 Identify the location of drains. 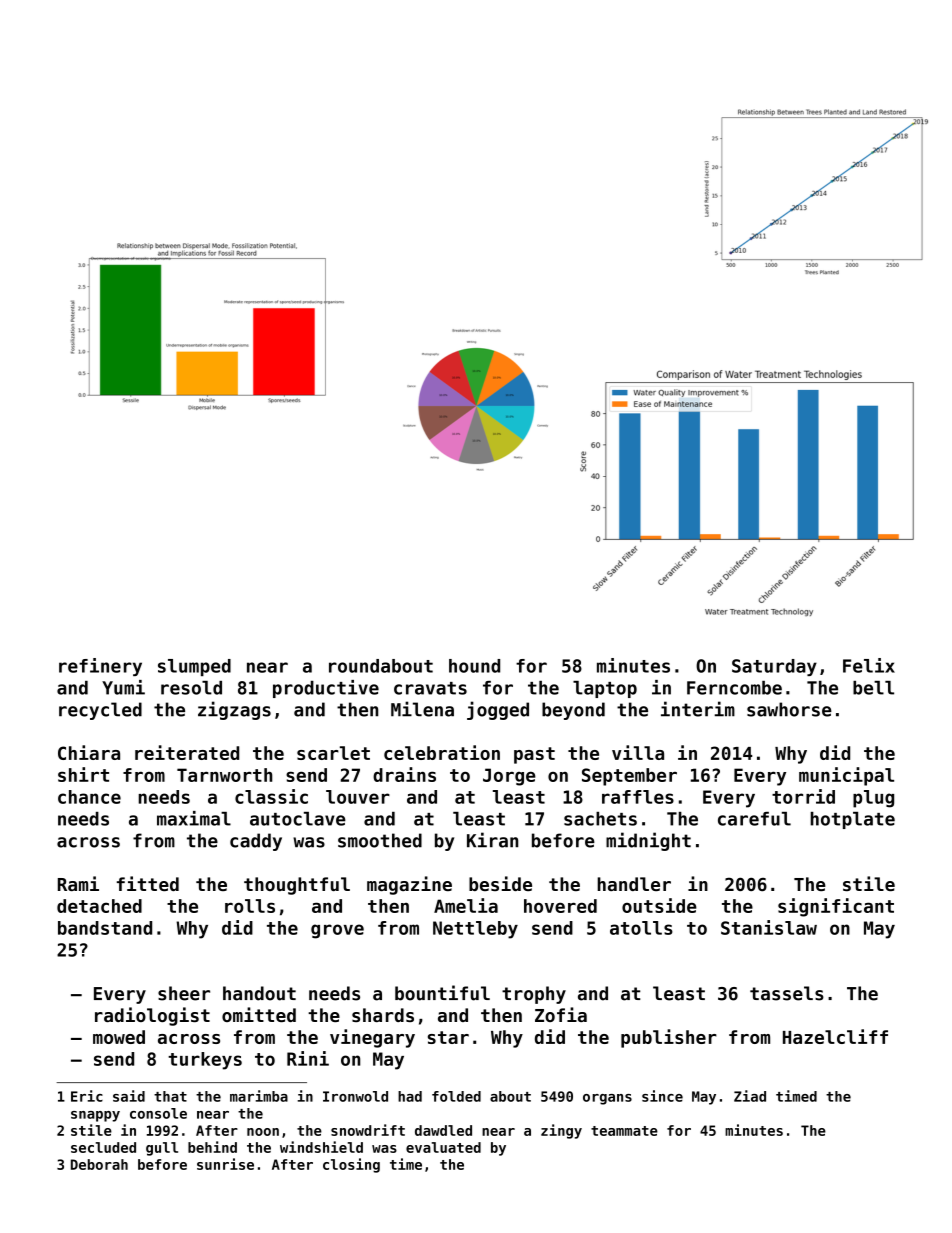
(404, 774).
